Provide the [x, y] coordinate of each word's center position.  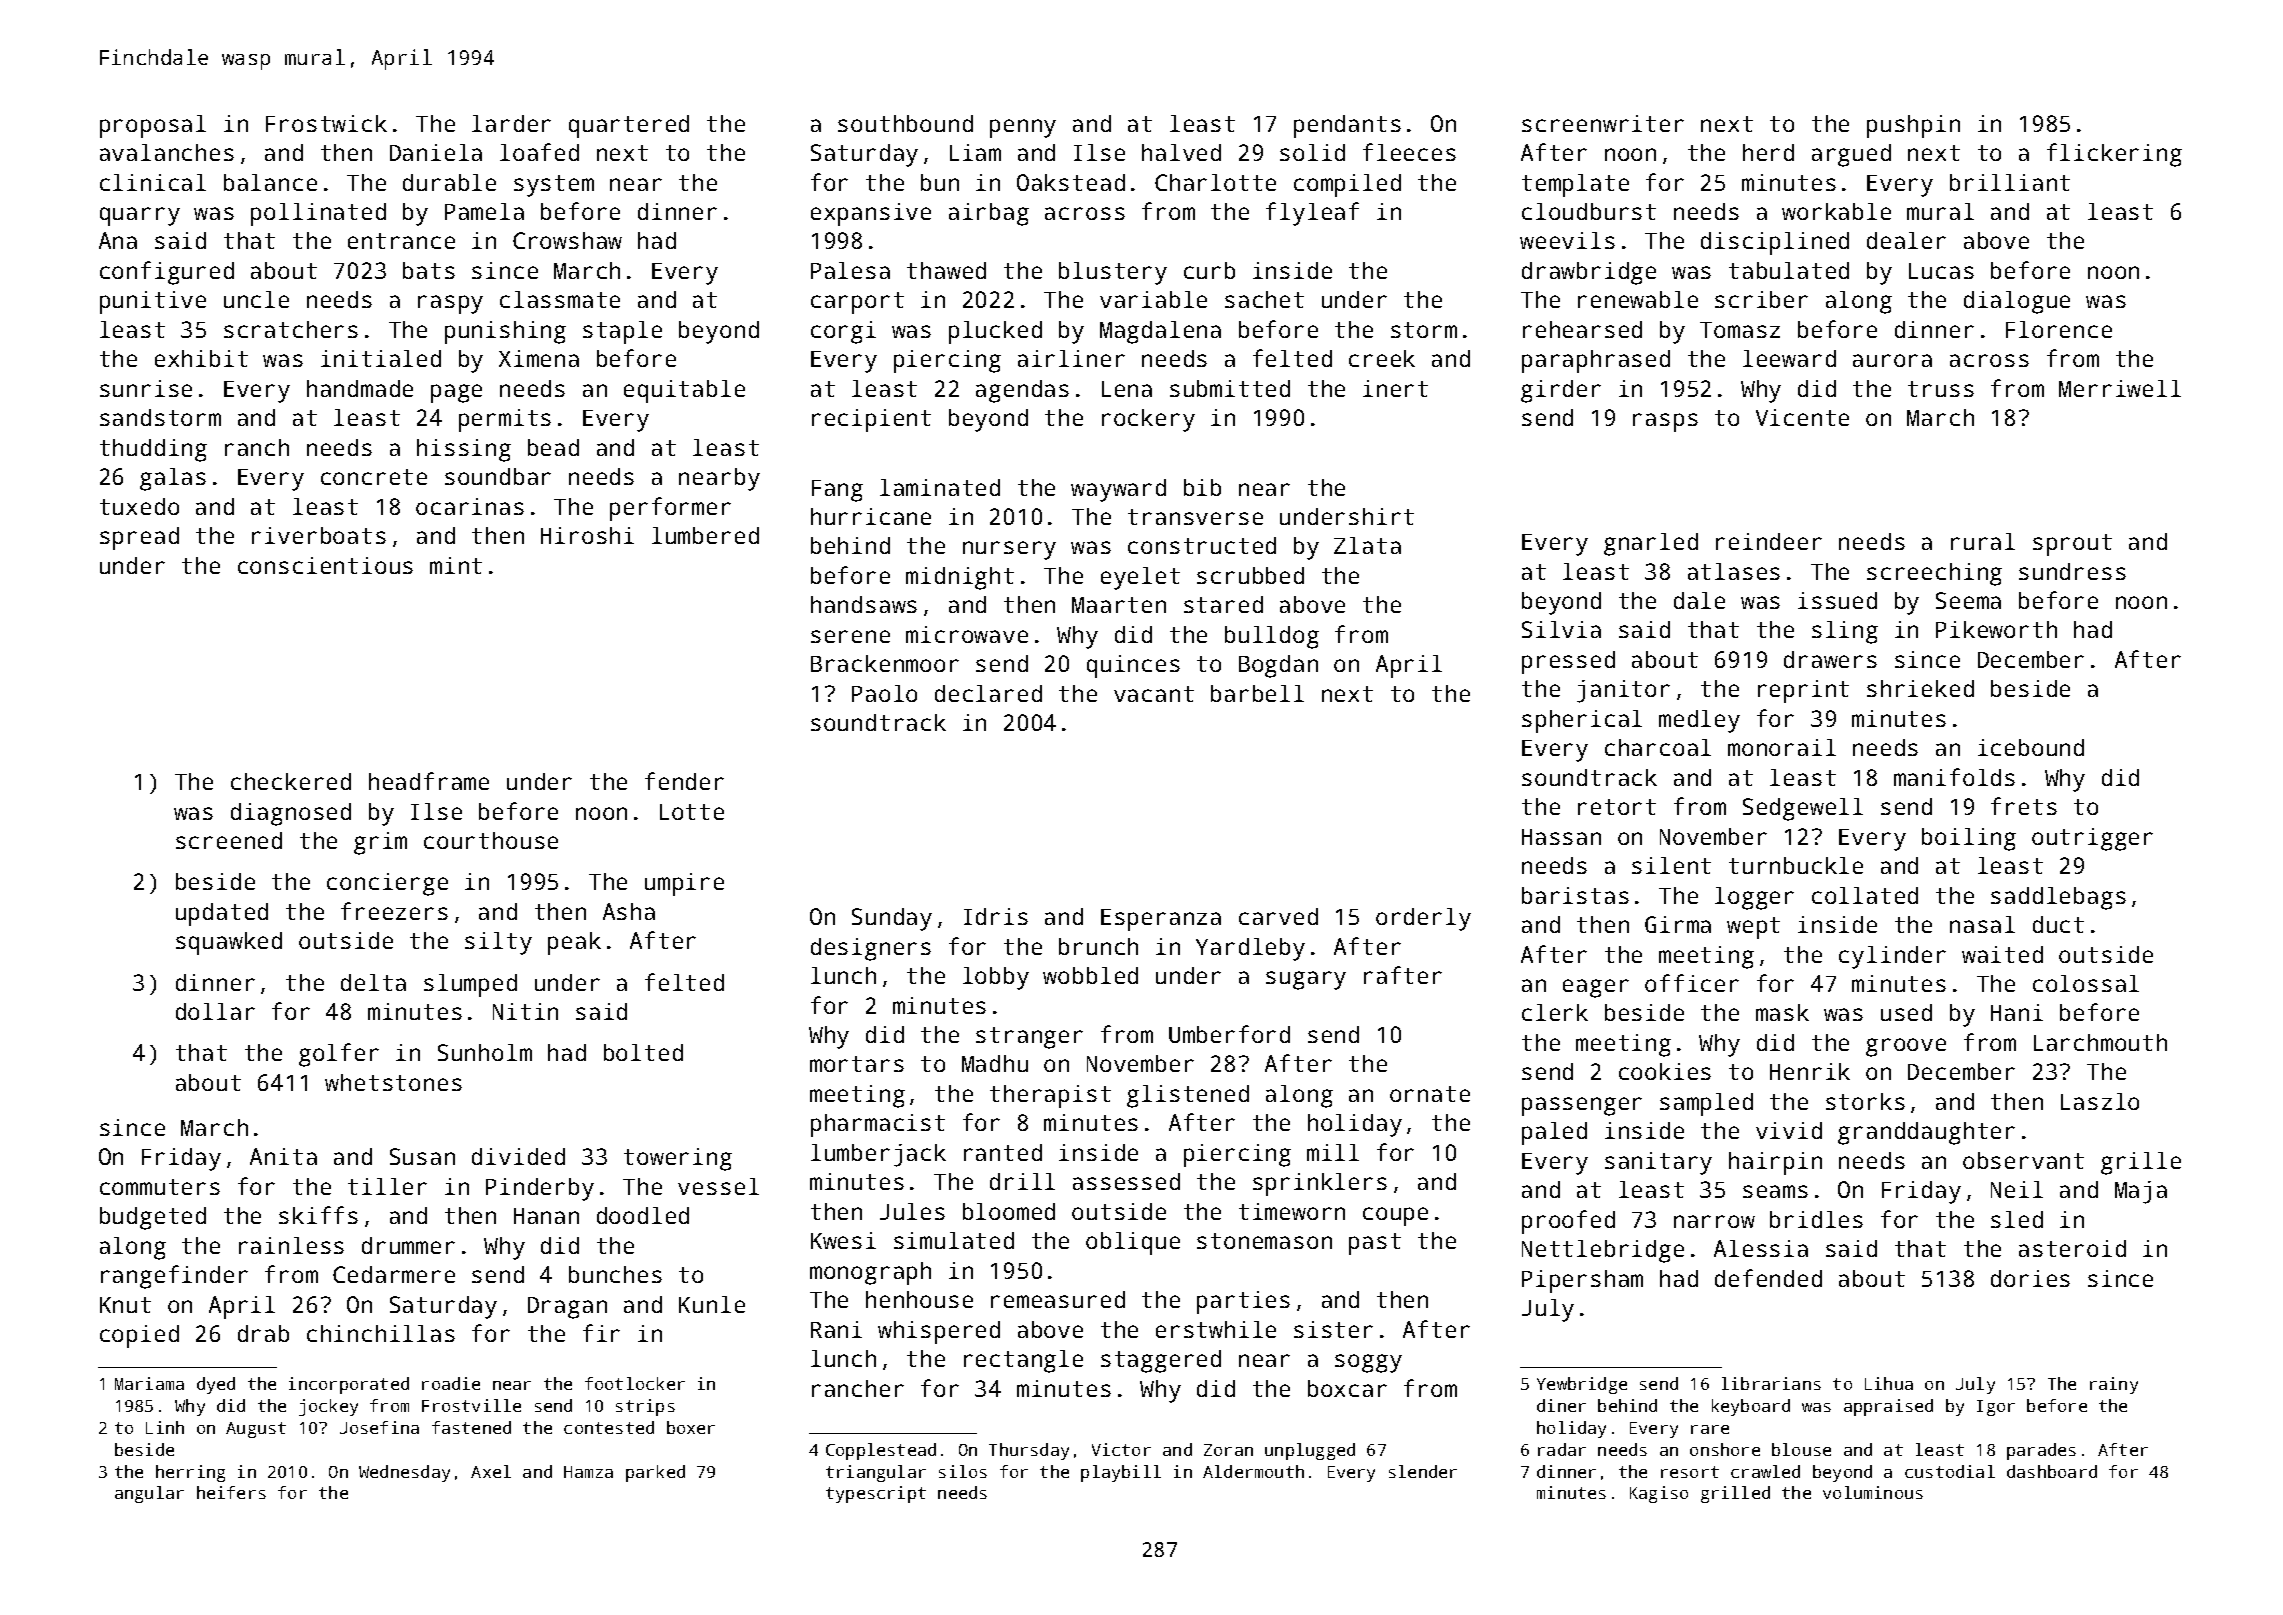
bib [1202, 487]
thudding [153, 450]
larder [511, 123]
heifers [231, 1492]
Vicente [1802, 417]
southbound [905, 123]
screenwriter [1603, 123]
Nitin [525, 1011]
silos [963, 1471]
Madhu [995, 1063]
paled [1554, 1133]
